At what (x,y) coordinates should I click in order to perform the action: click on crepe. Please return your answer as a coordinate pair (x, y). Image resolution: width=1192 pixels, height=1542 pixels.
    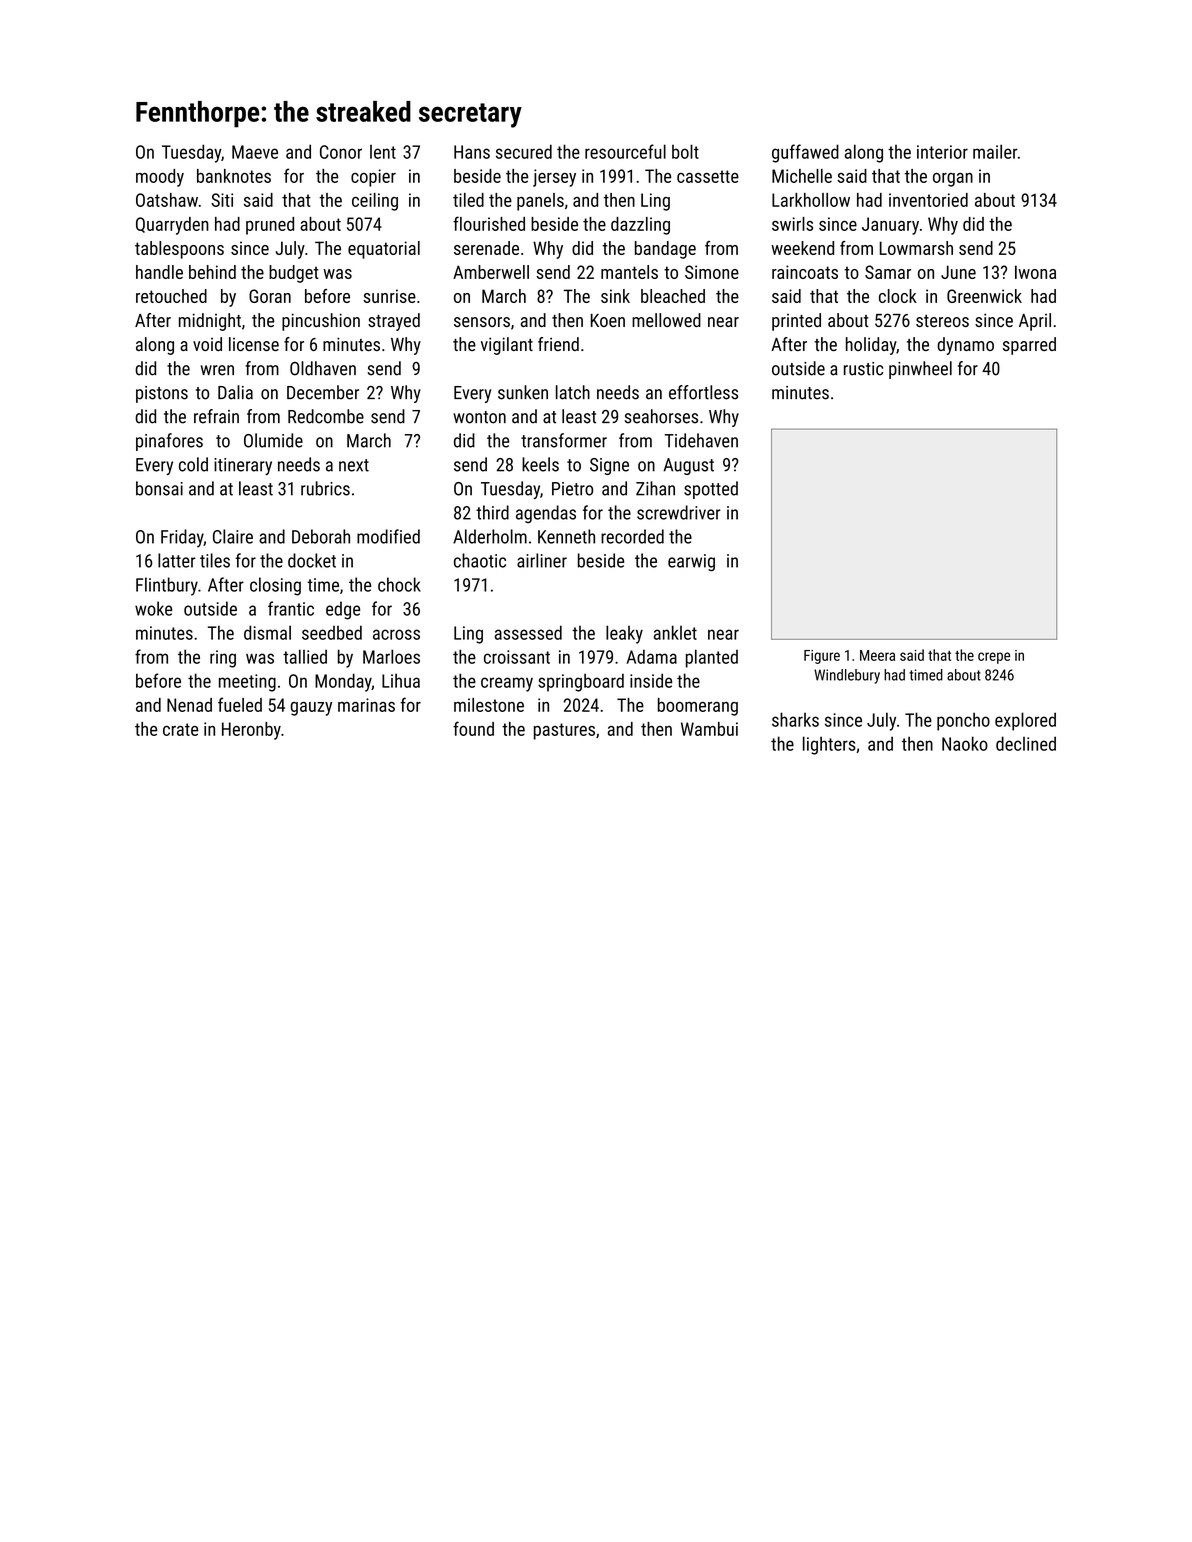
    Looking at the image, I should click on (994, 658).
